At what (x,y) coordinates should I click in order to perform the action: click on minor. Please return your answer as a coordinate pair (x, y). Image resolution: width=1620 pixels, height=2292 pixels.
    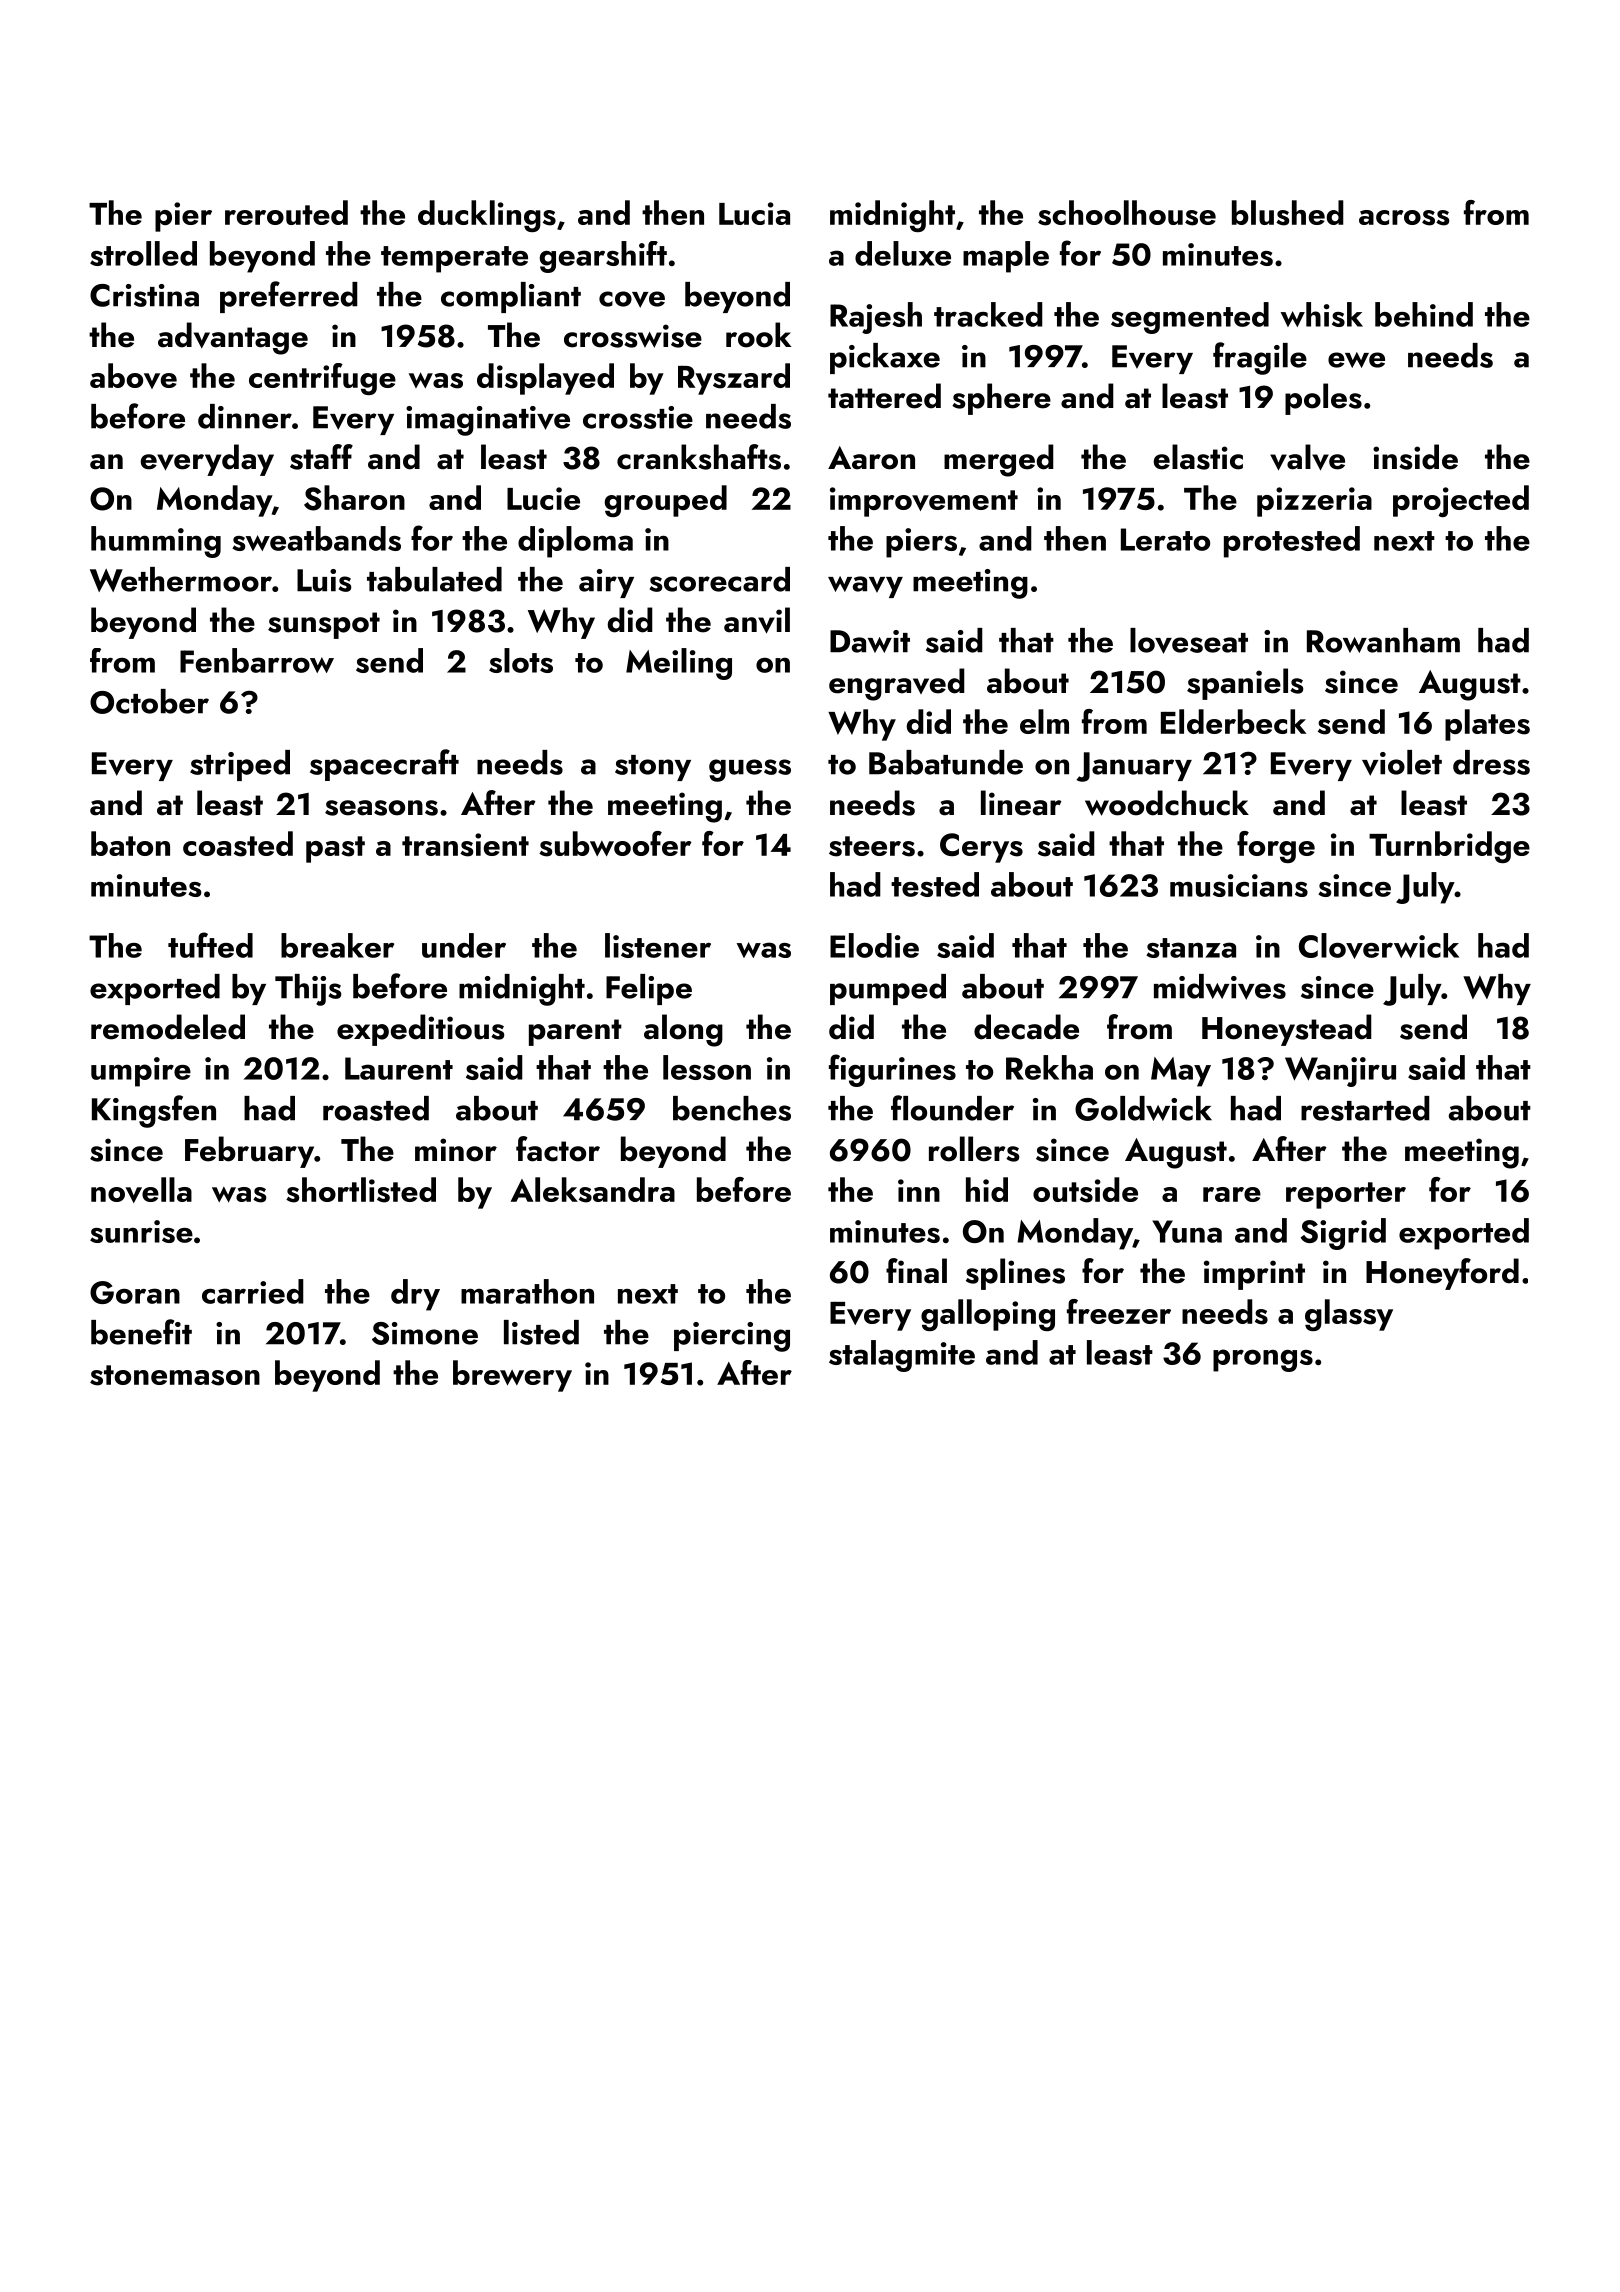
    Looking at the image, I should click on (456, 1150).
